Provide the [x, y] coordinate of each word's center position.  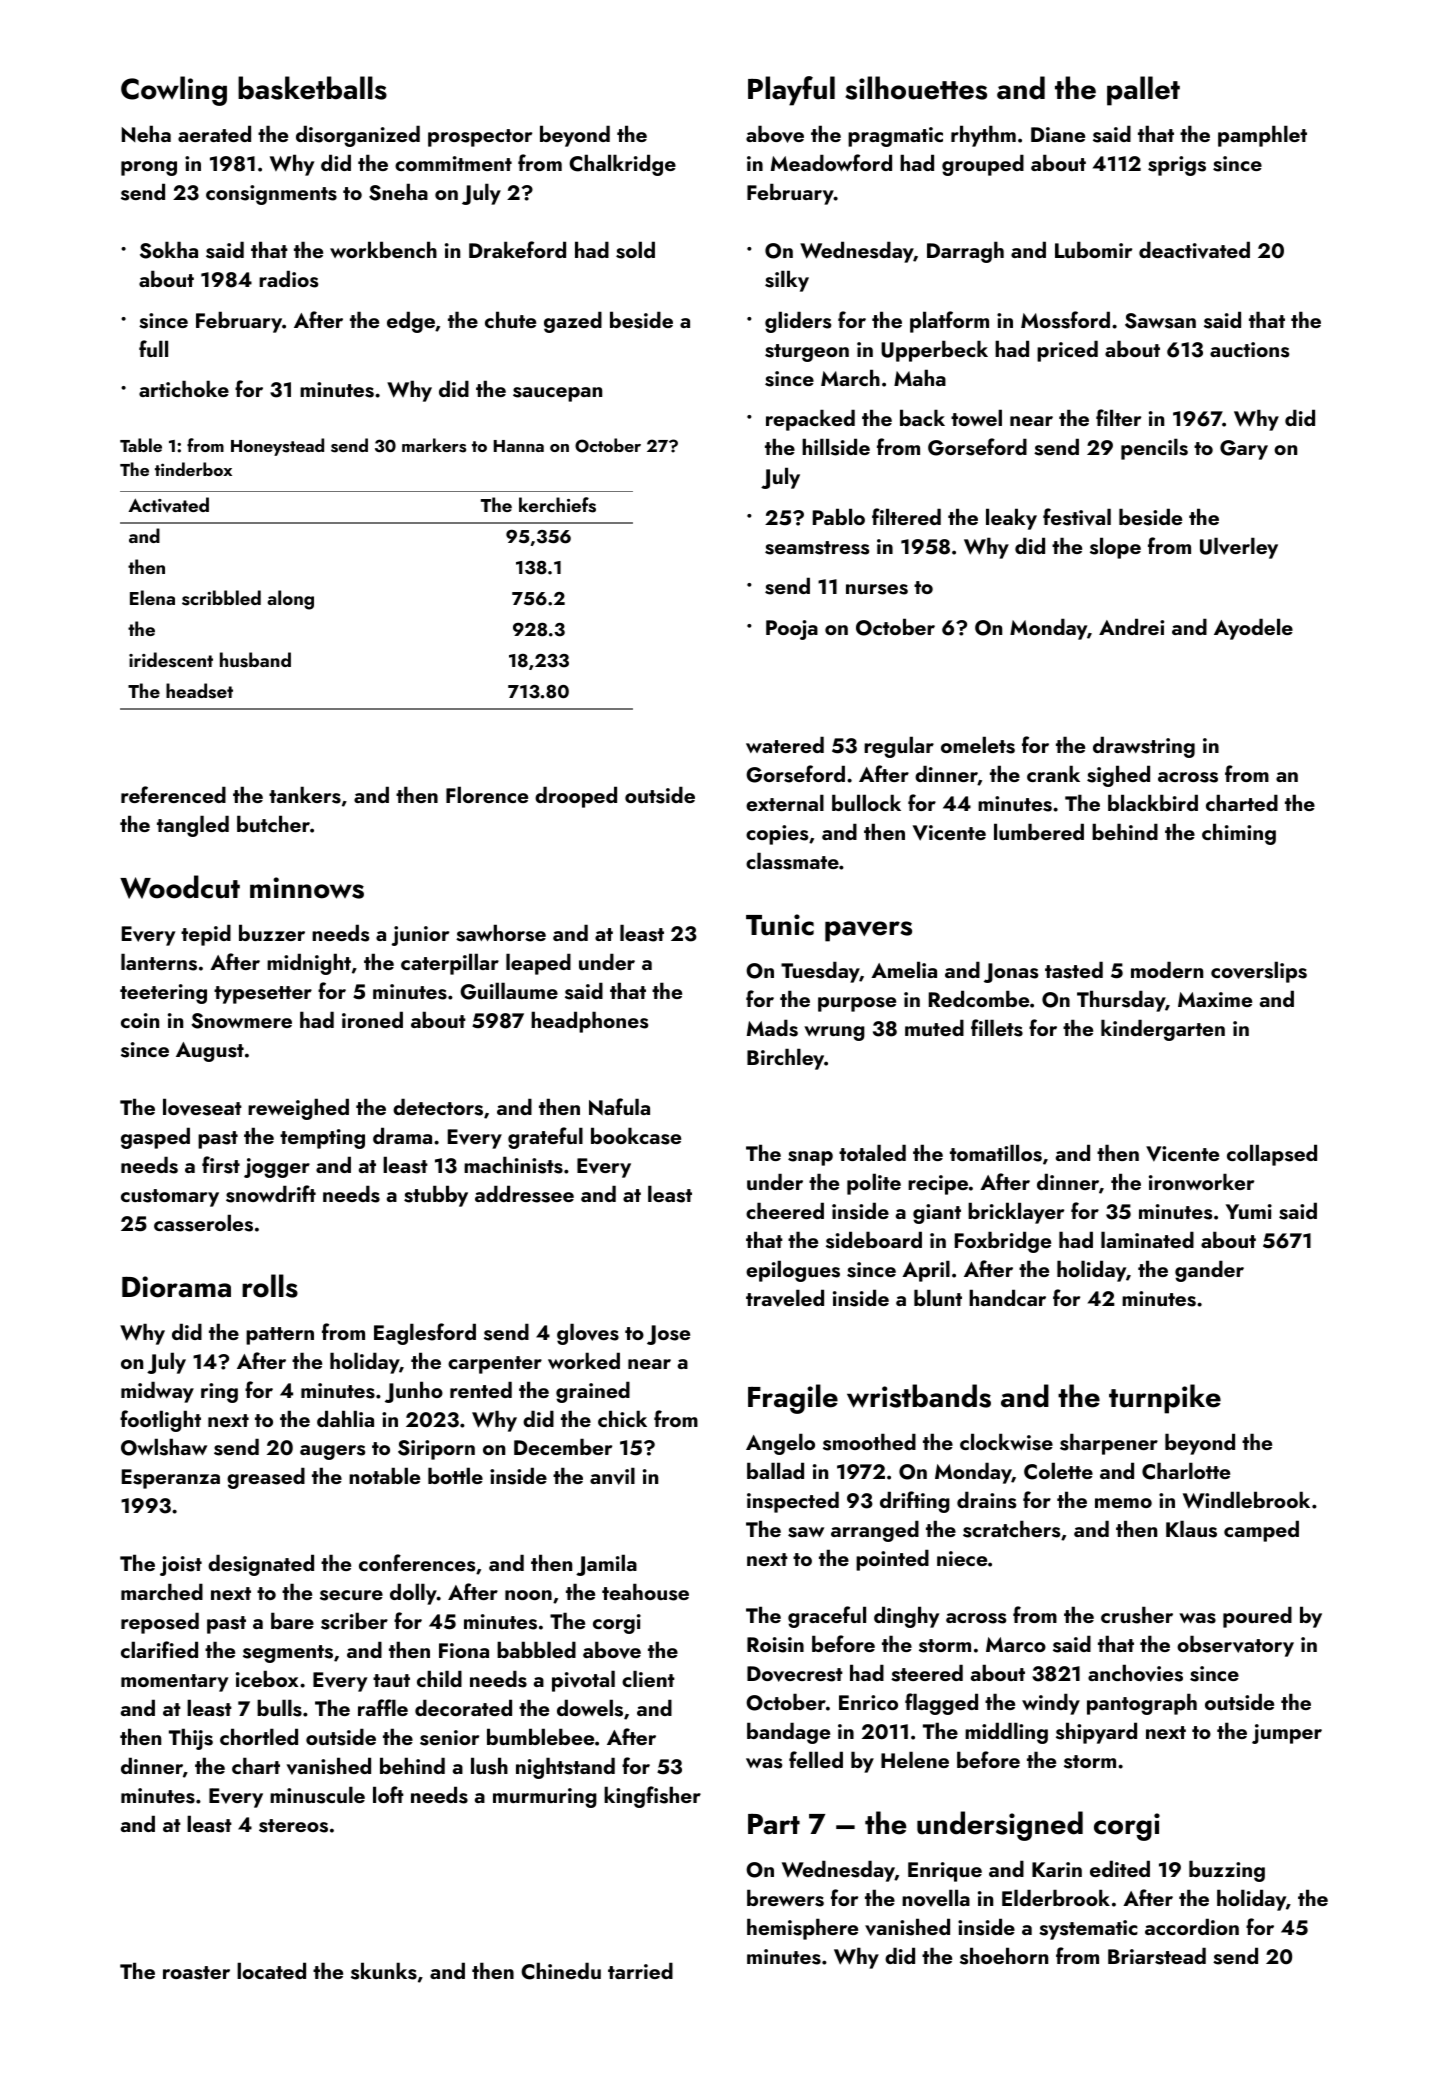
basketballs [312, 88]
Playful [791, 91]
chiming [1239, 834]
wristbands [919, 1396]
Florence [487, 794]
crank [1053, 773]
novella [936, 1898]
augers [332, 1452]
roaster [196, 1973]
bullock [866, 802]
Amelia [904, 969]
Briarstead [1157, 1956]
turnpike [1165, 1399]
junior [420, 936]
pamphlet [1262, 136]
